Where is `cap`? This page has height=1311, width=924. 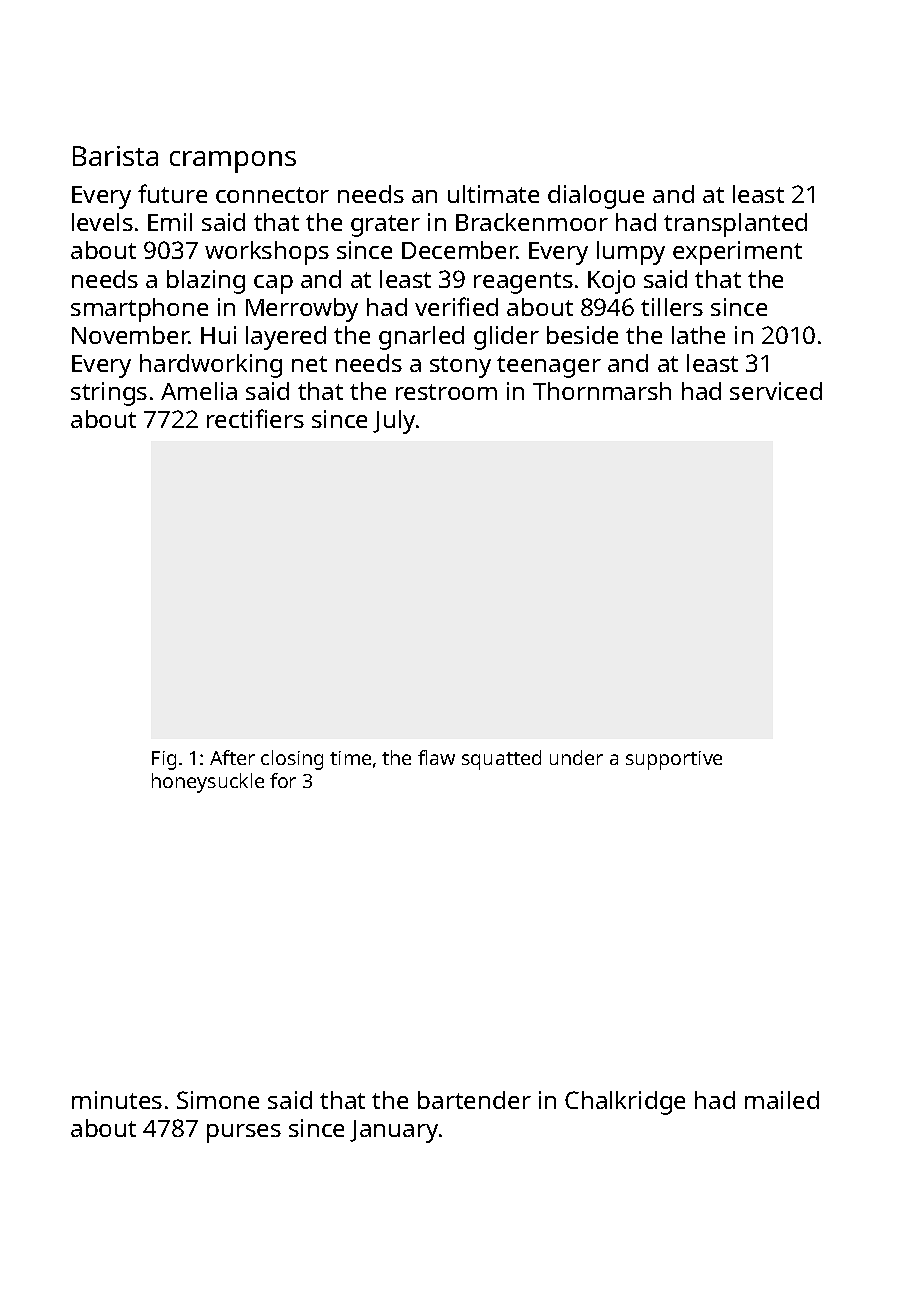 cap is located at coordinates (273, 284).
